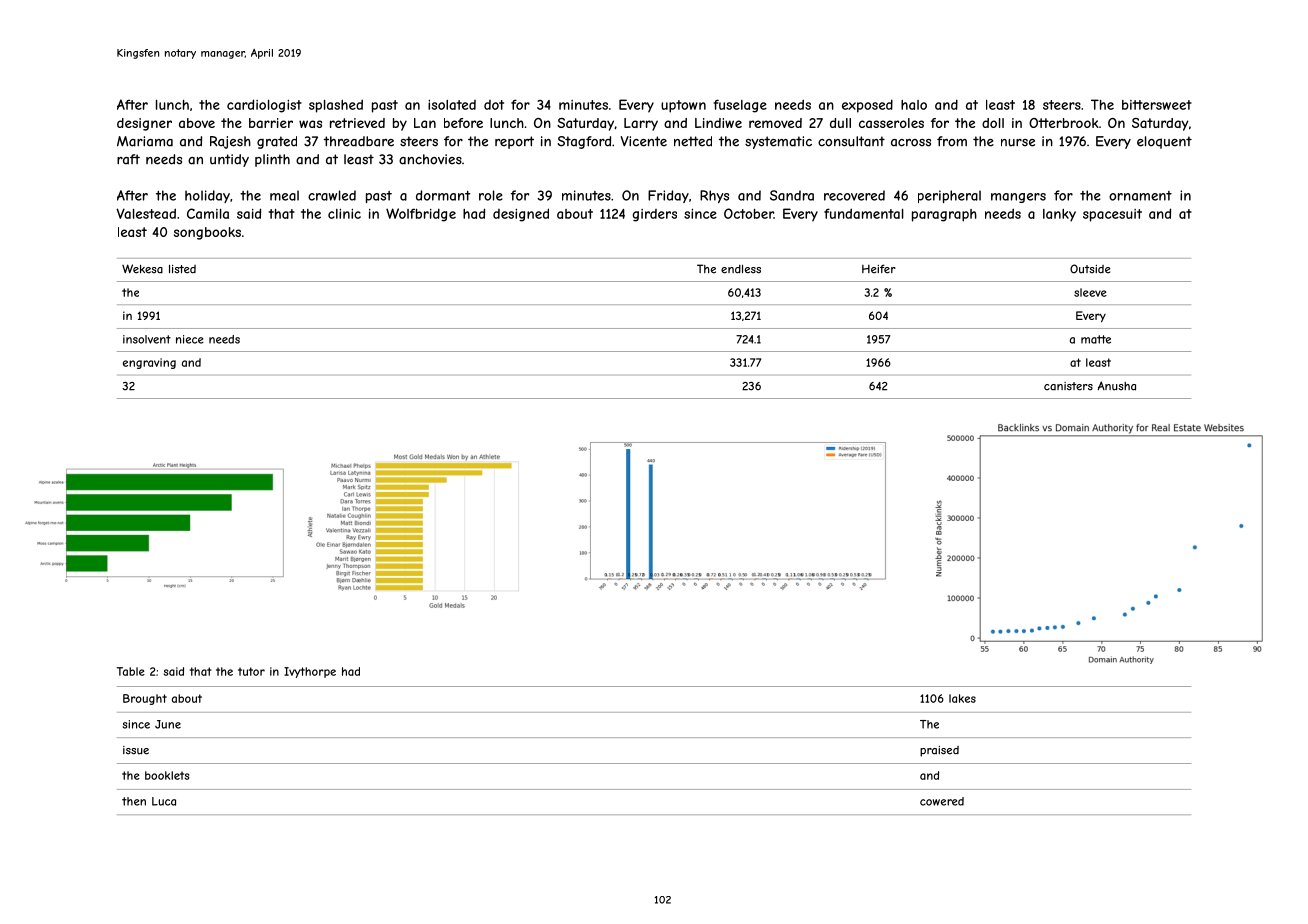 The image size is (1308, 924). What do you see at coordinates (1116, 386) in the page?
I see `Anusha` at bounding box center [1116, 386].
